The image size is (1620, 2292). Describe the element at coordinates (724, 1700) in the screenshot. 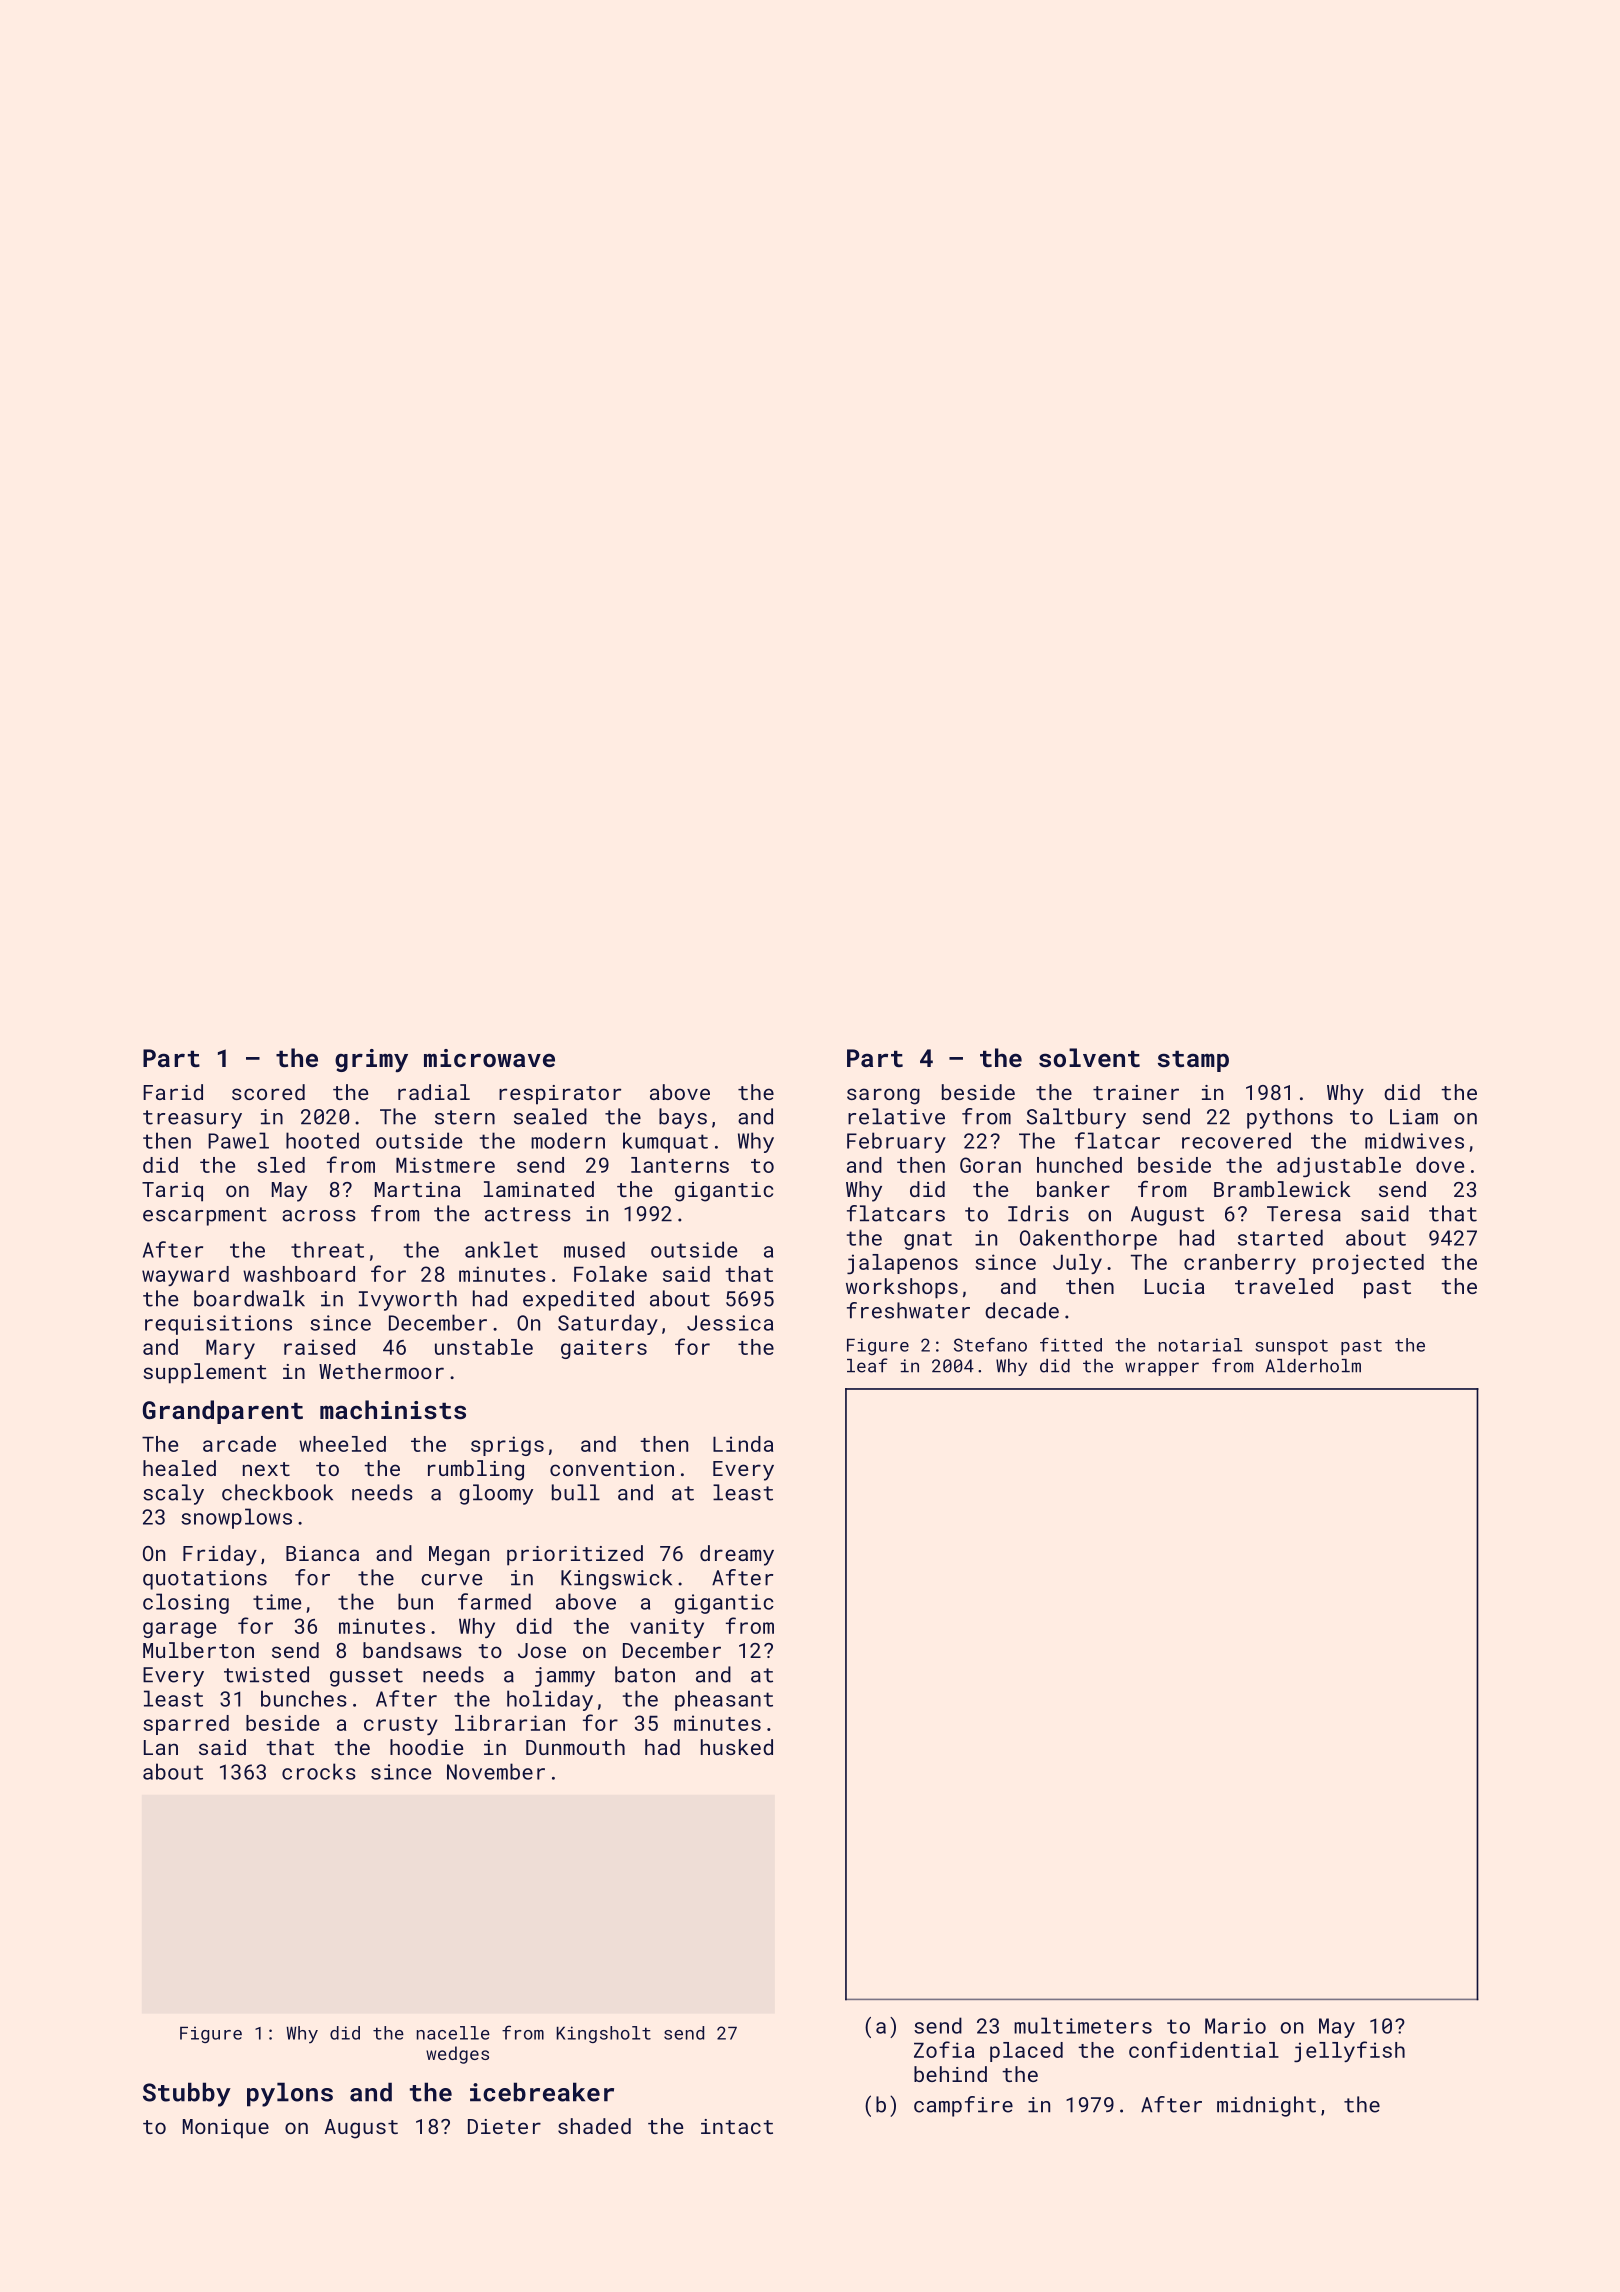

I see `pheasant` at that location.
